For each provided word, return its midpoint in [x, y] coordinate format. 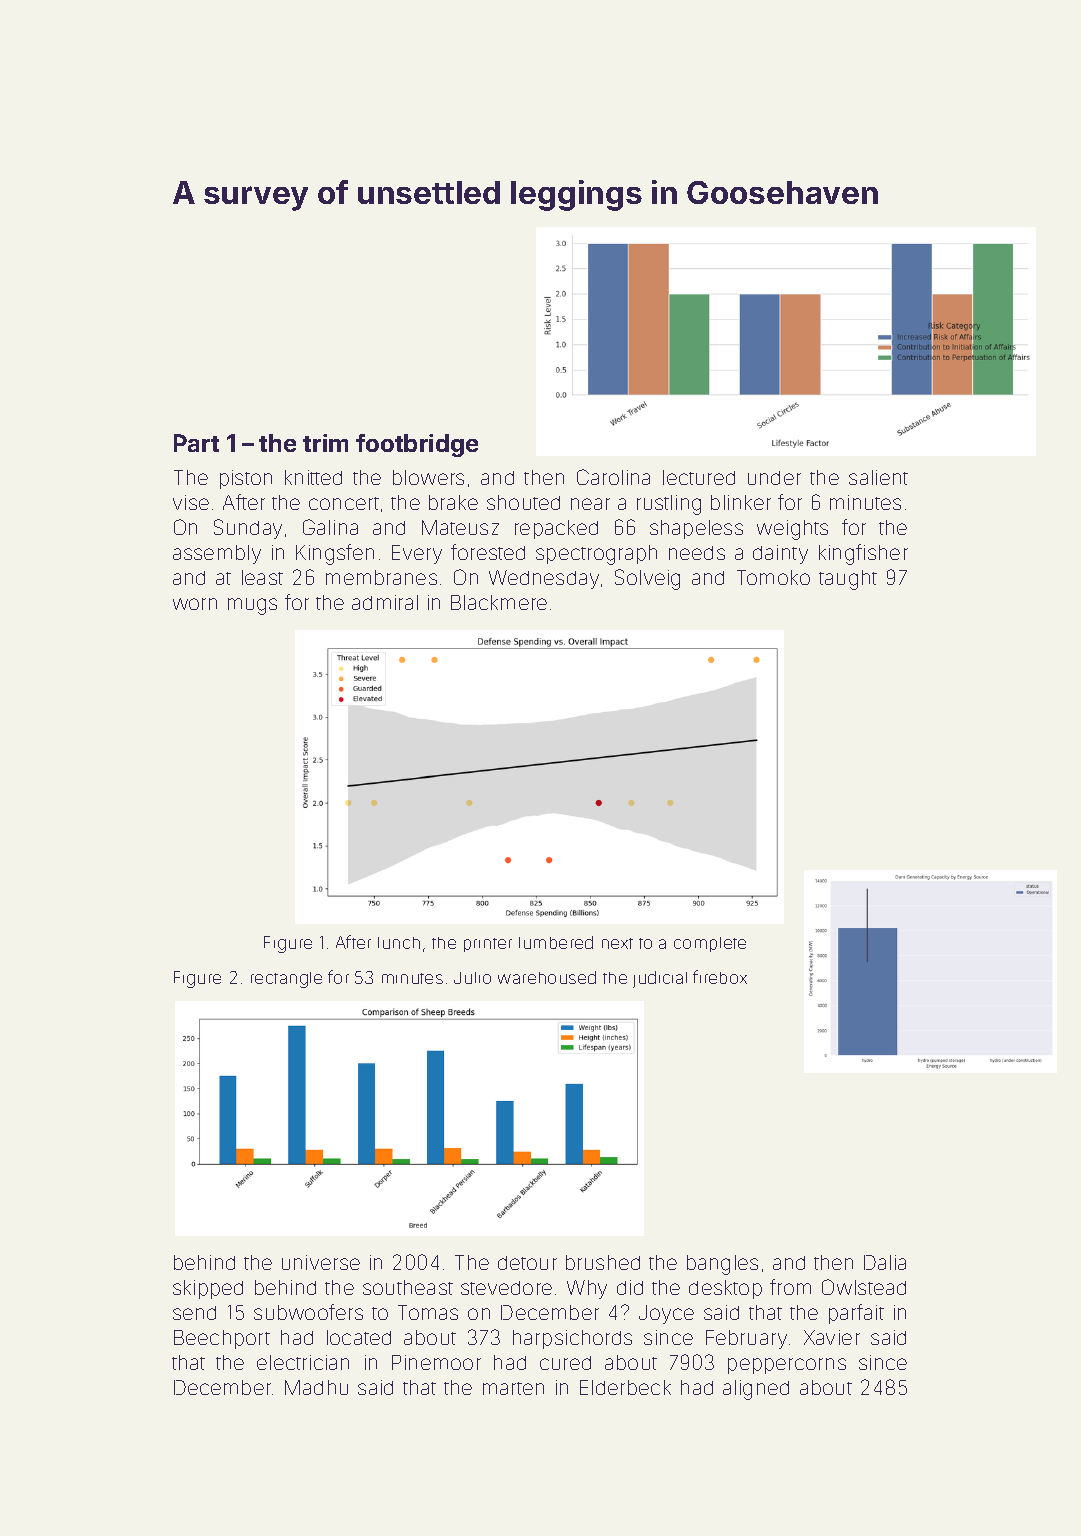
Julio [472, 978]
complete [710, 944]
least [262, 577]
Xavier [832, 1337]
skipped [208, 1289]
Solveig [647, 579]
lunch [399, 943]
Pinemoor [436, 1362]
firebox [720, 977]
